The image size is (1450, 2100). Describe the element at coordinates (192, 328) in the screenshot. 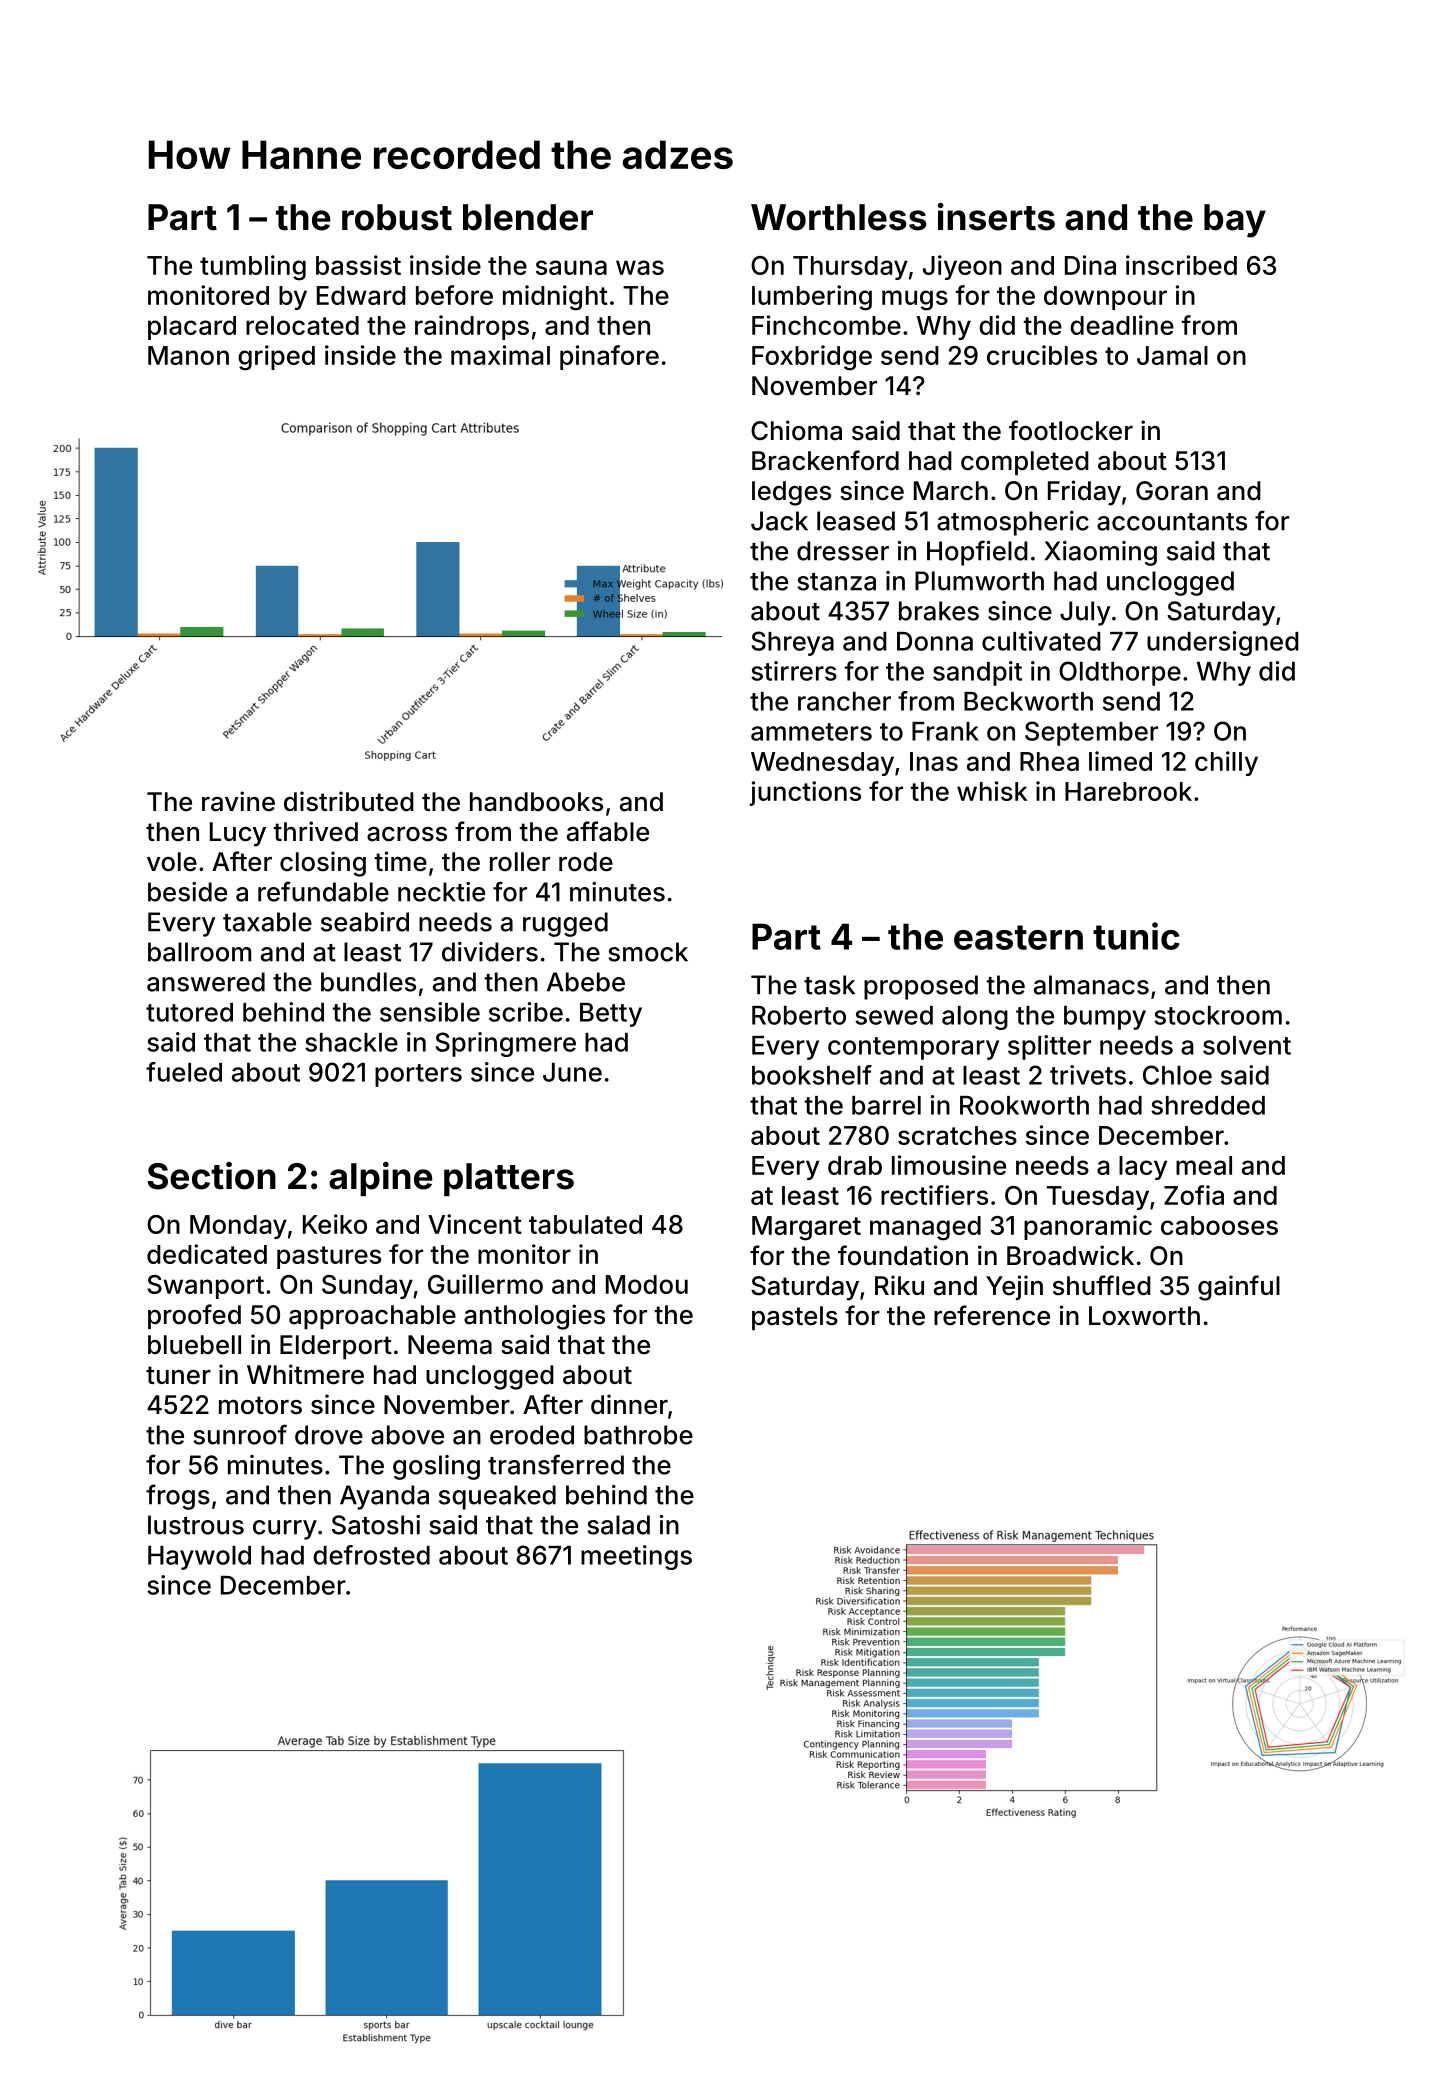

I see `placard` at that location.
